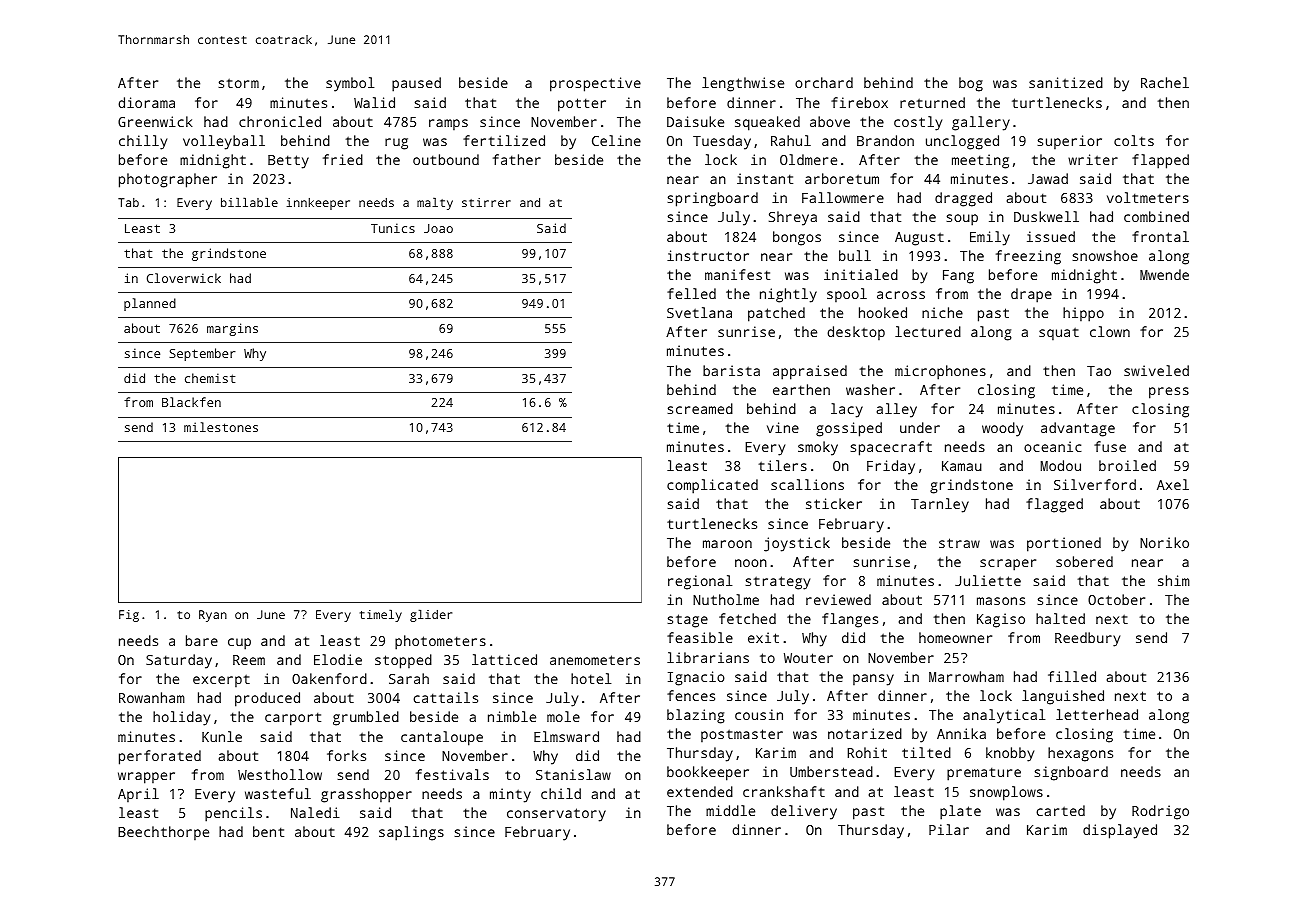  I want to click on prospective, so click(595, 84).
